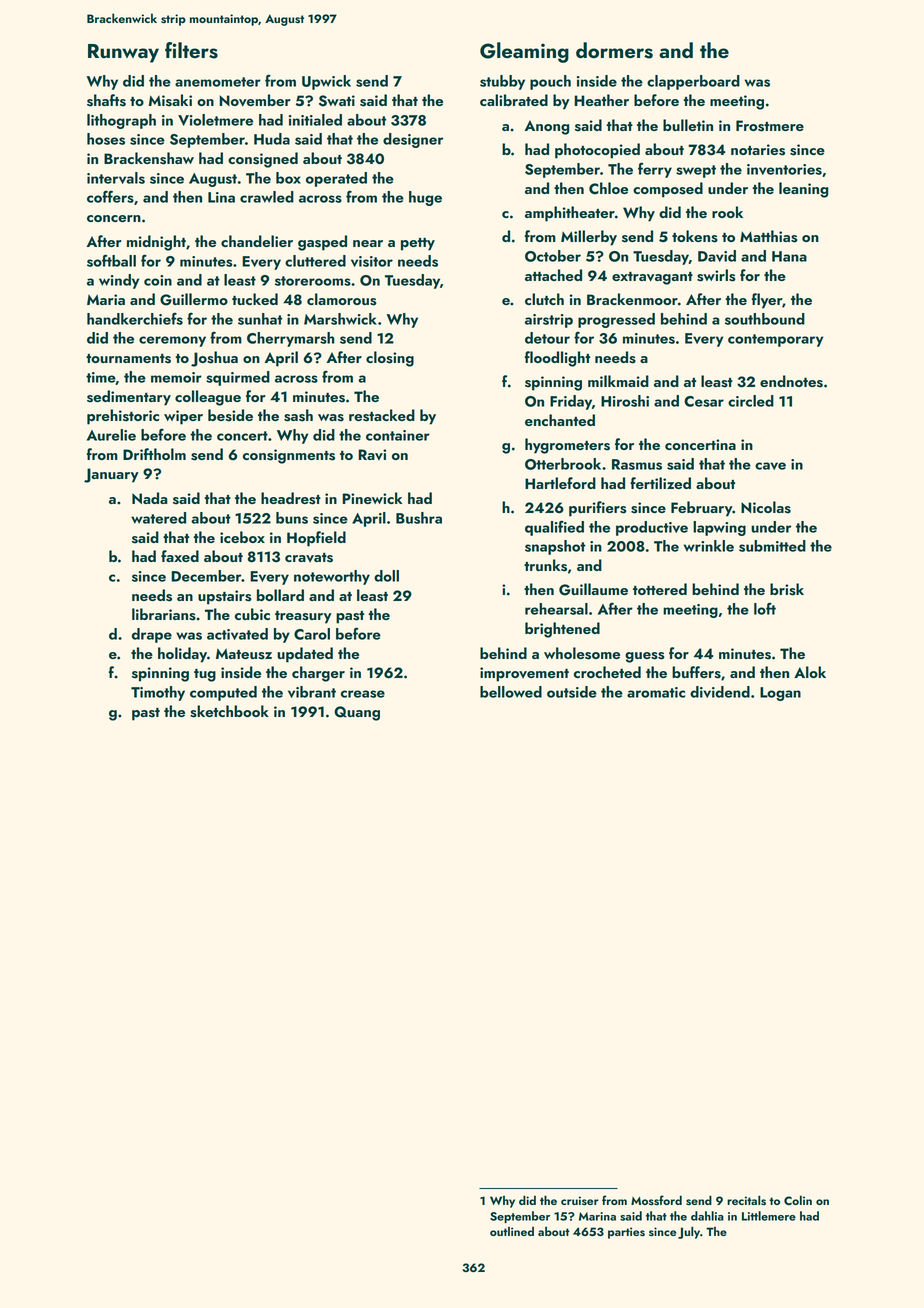  Describe the element at coordinates (363, 694) in the page. I see `crease` at that location.
